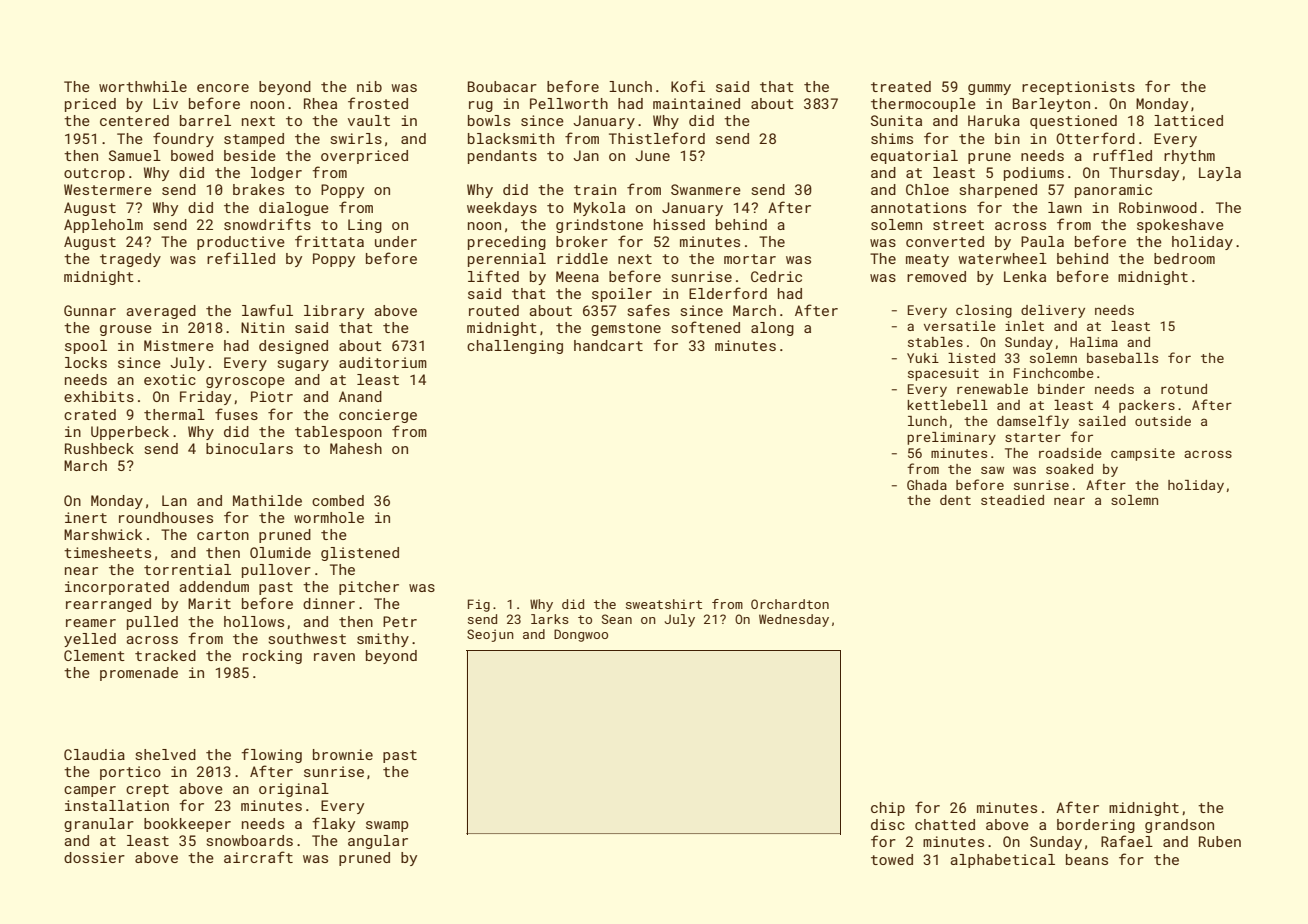  Describe the element at coordinates (581, 635) in the screenshot. I see `Dongwoo` at that location.
